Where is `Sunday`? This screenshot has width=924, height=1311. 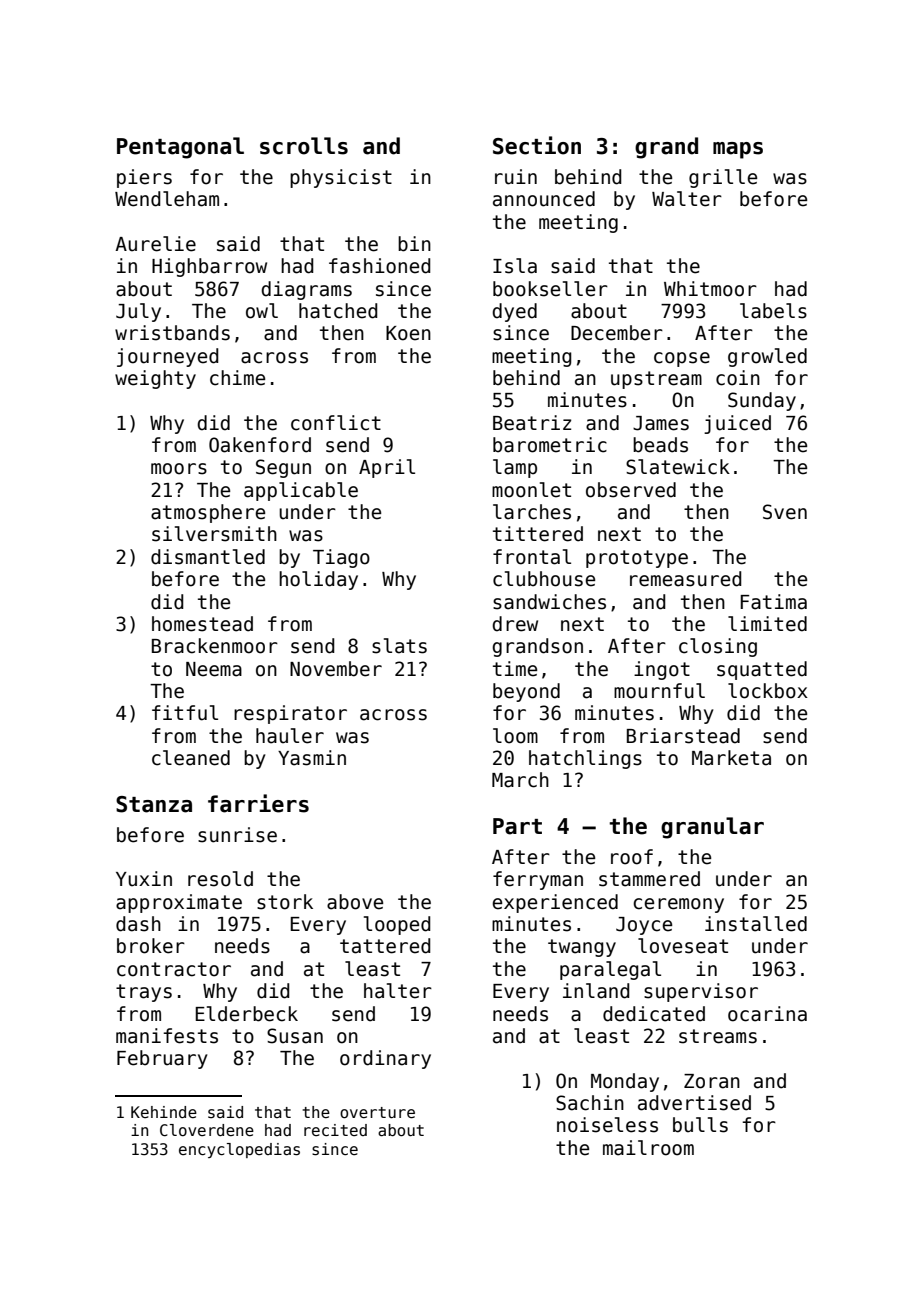
Sunday is located at coordinates (762, 401).
